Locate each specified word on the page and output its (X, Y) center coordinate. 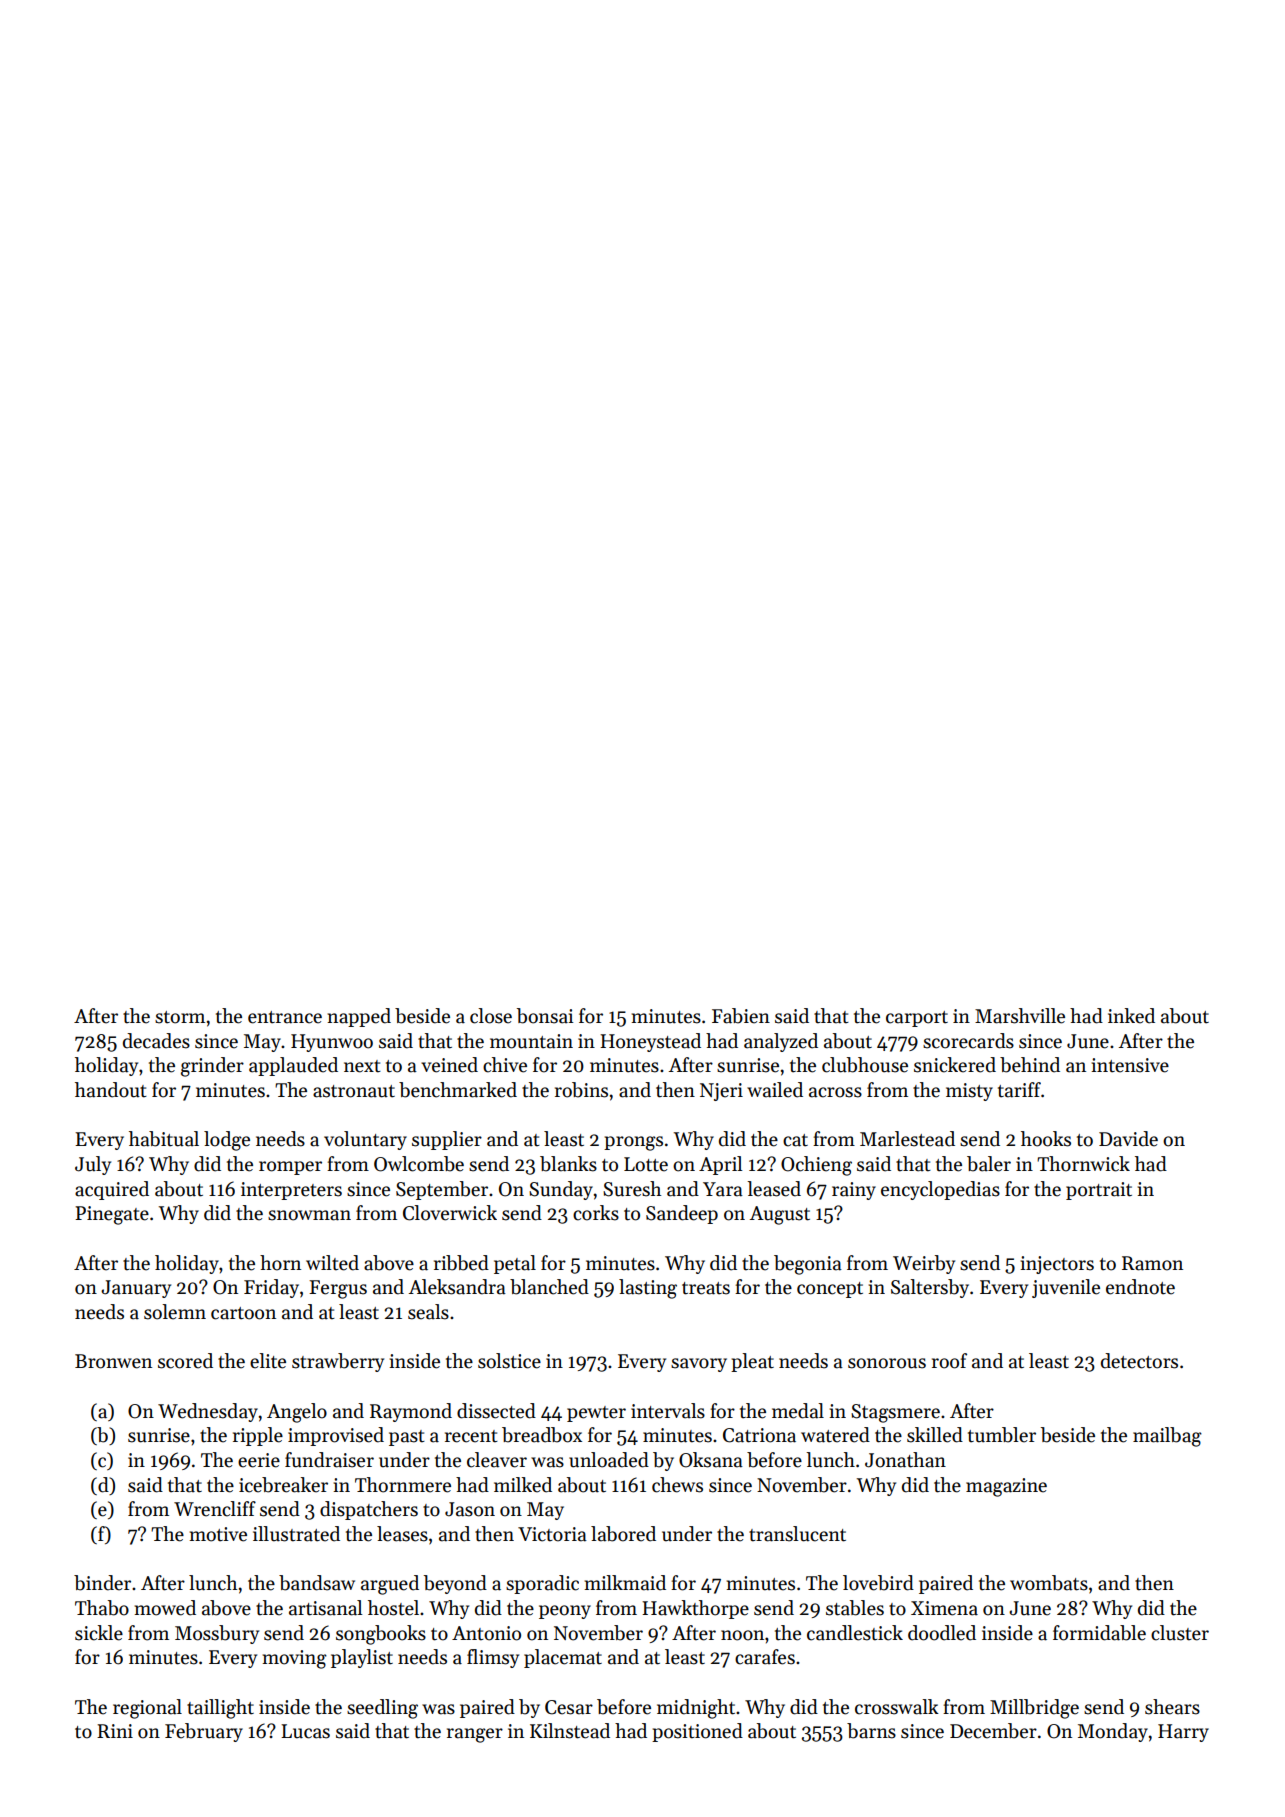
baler (989, 1164)
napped (359, 1017)
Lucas (305, 1731)
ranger (475, 1735)
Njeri (721, 1092)
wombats (1049, 1583)
